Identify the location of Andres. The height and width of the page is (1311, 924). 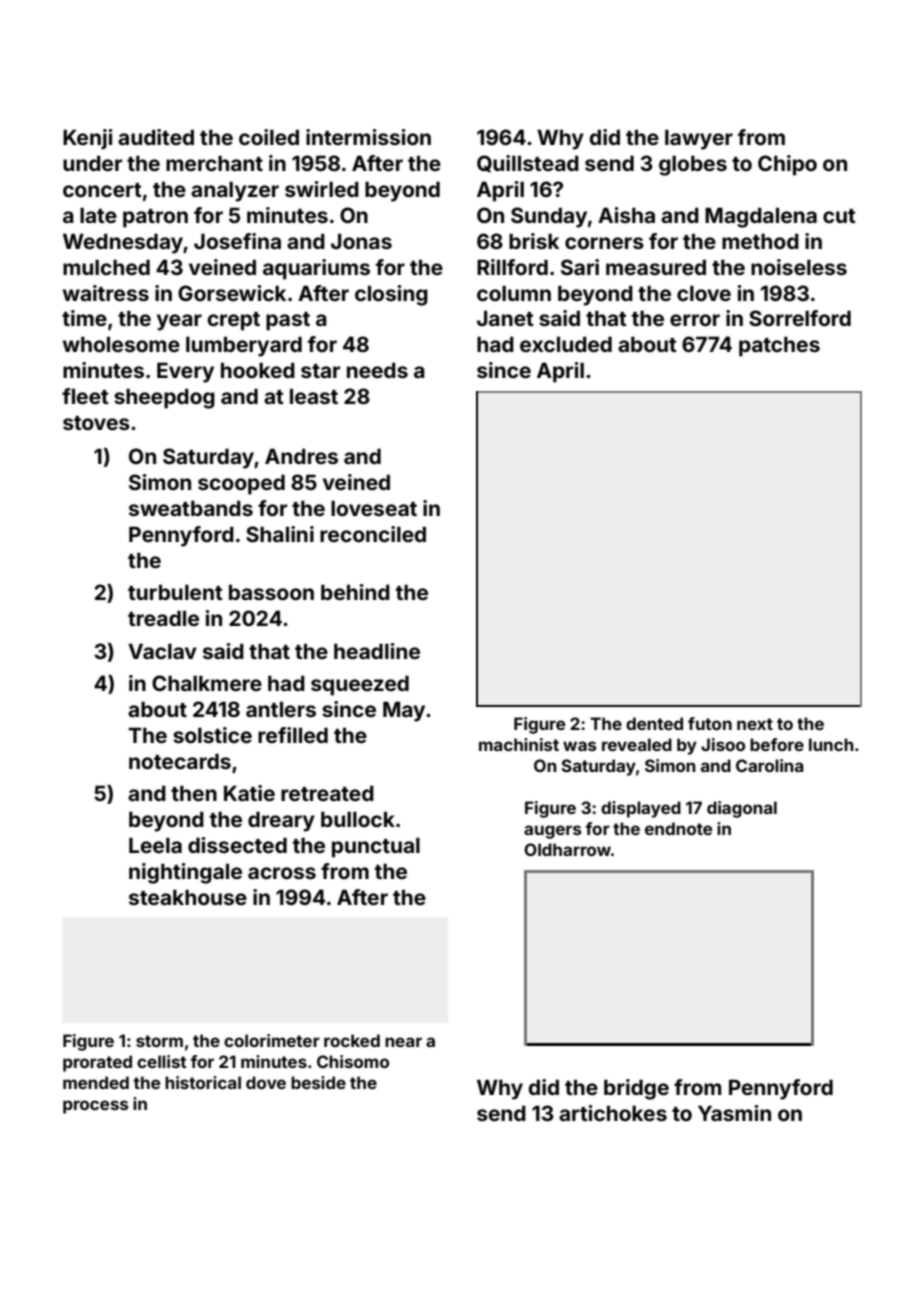
(301, 456).
